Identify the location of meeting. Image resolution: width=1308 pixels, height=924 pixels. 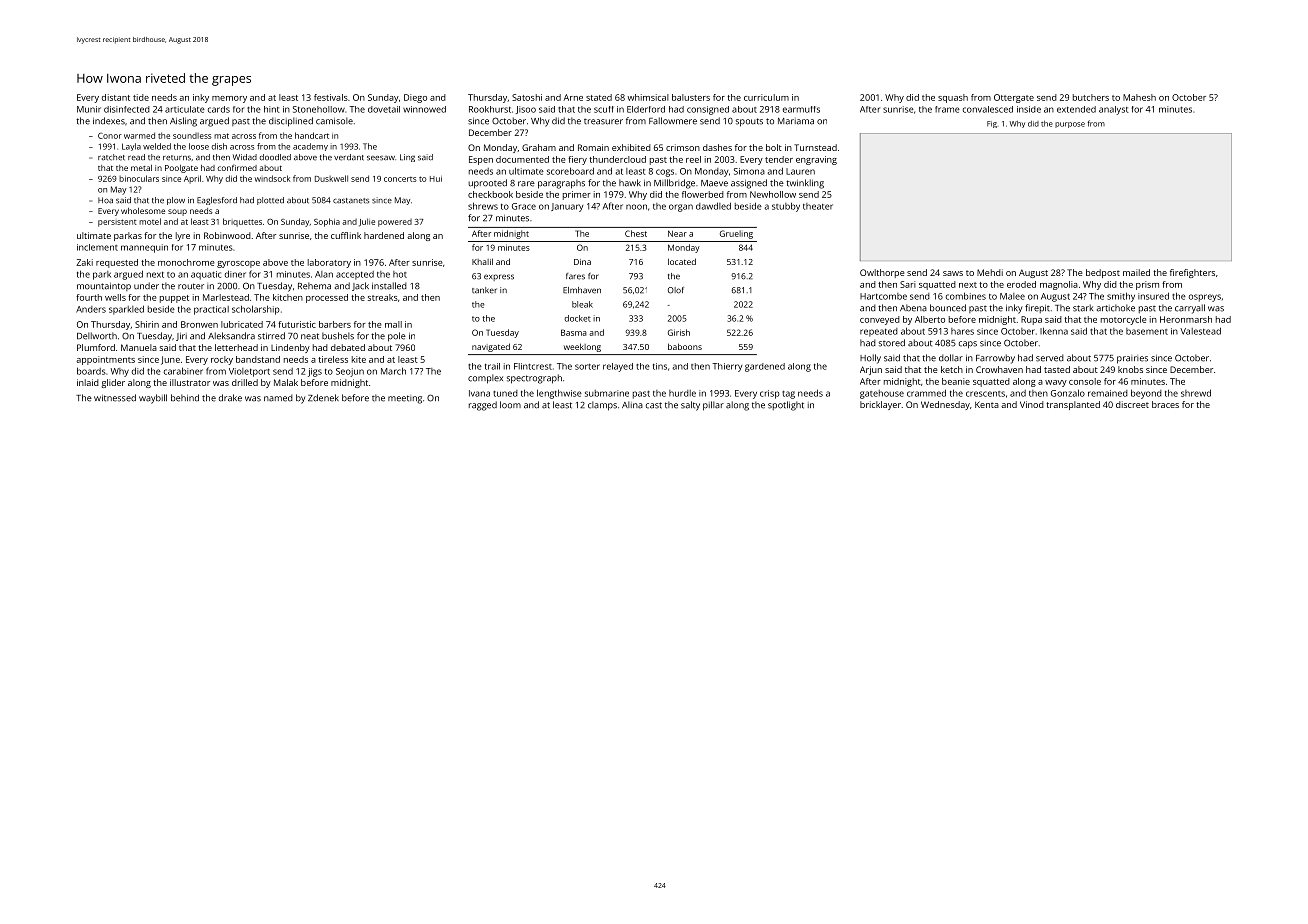
(405, 399).
